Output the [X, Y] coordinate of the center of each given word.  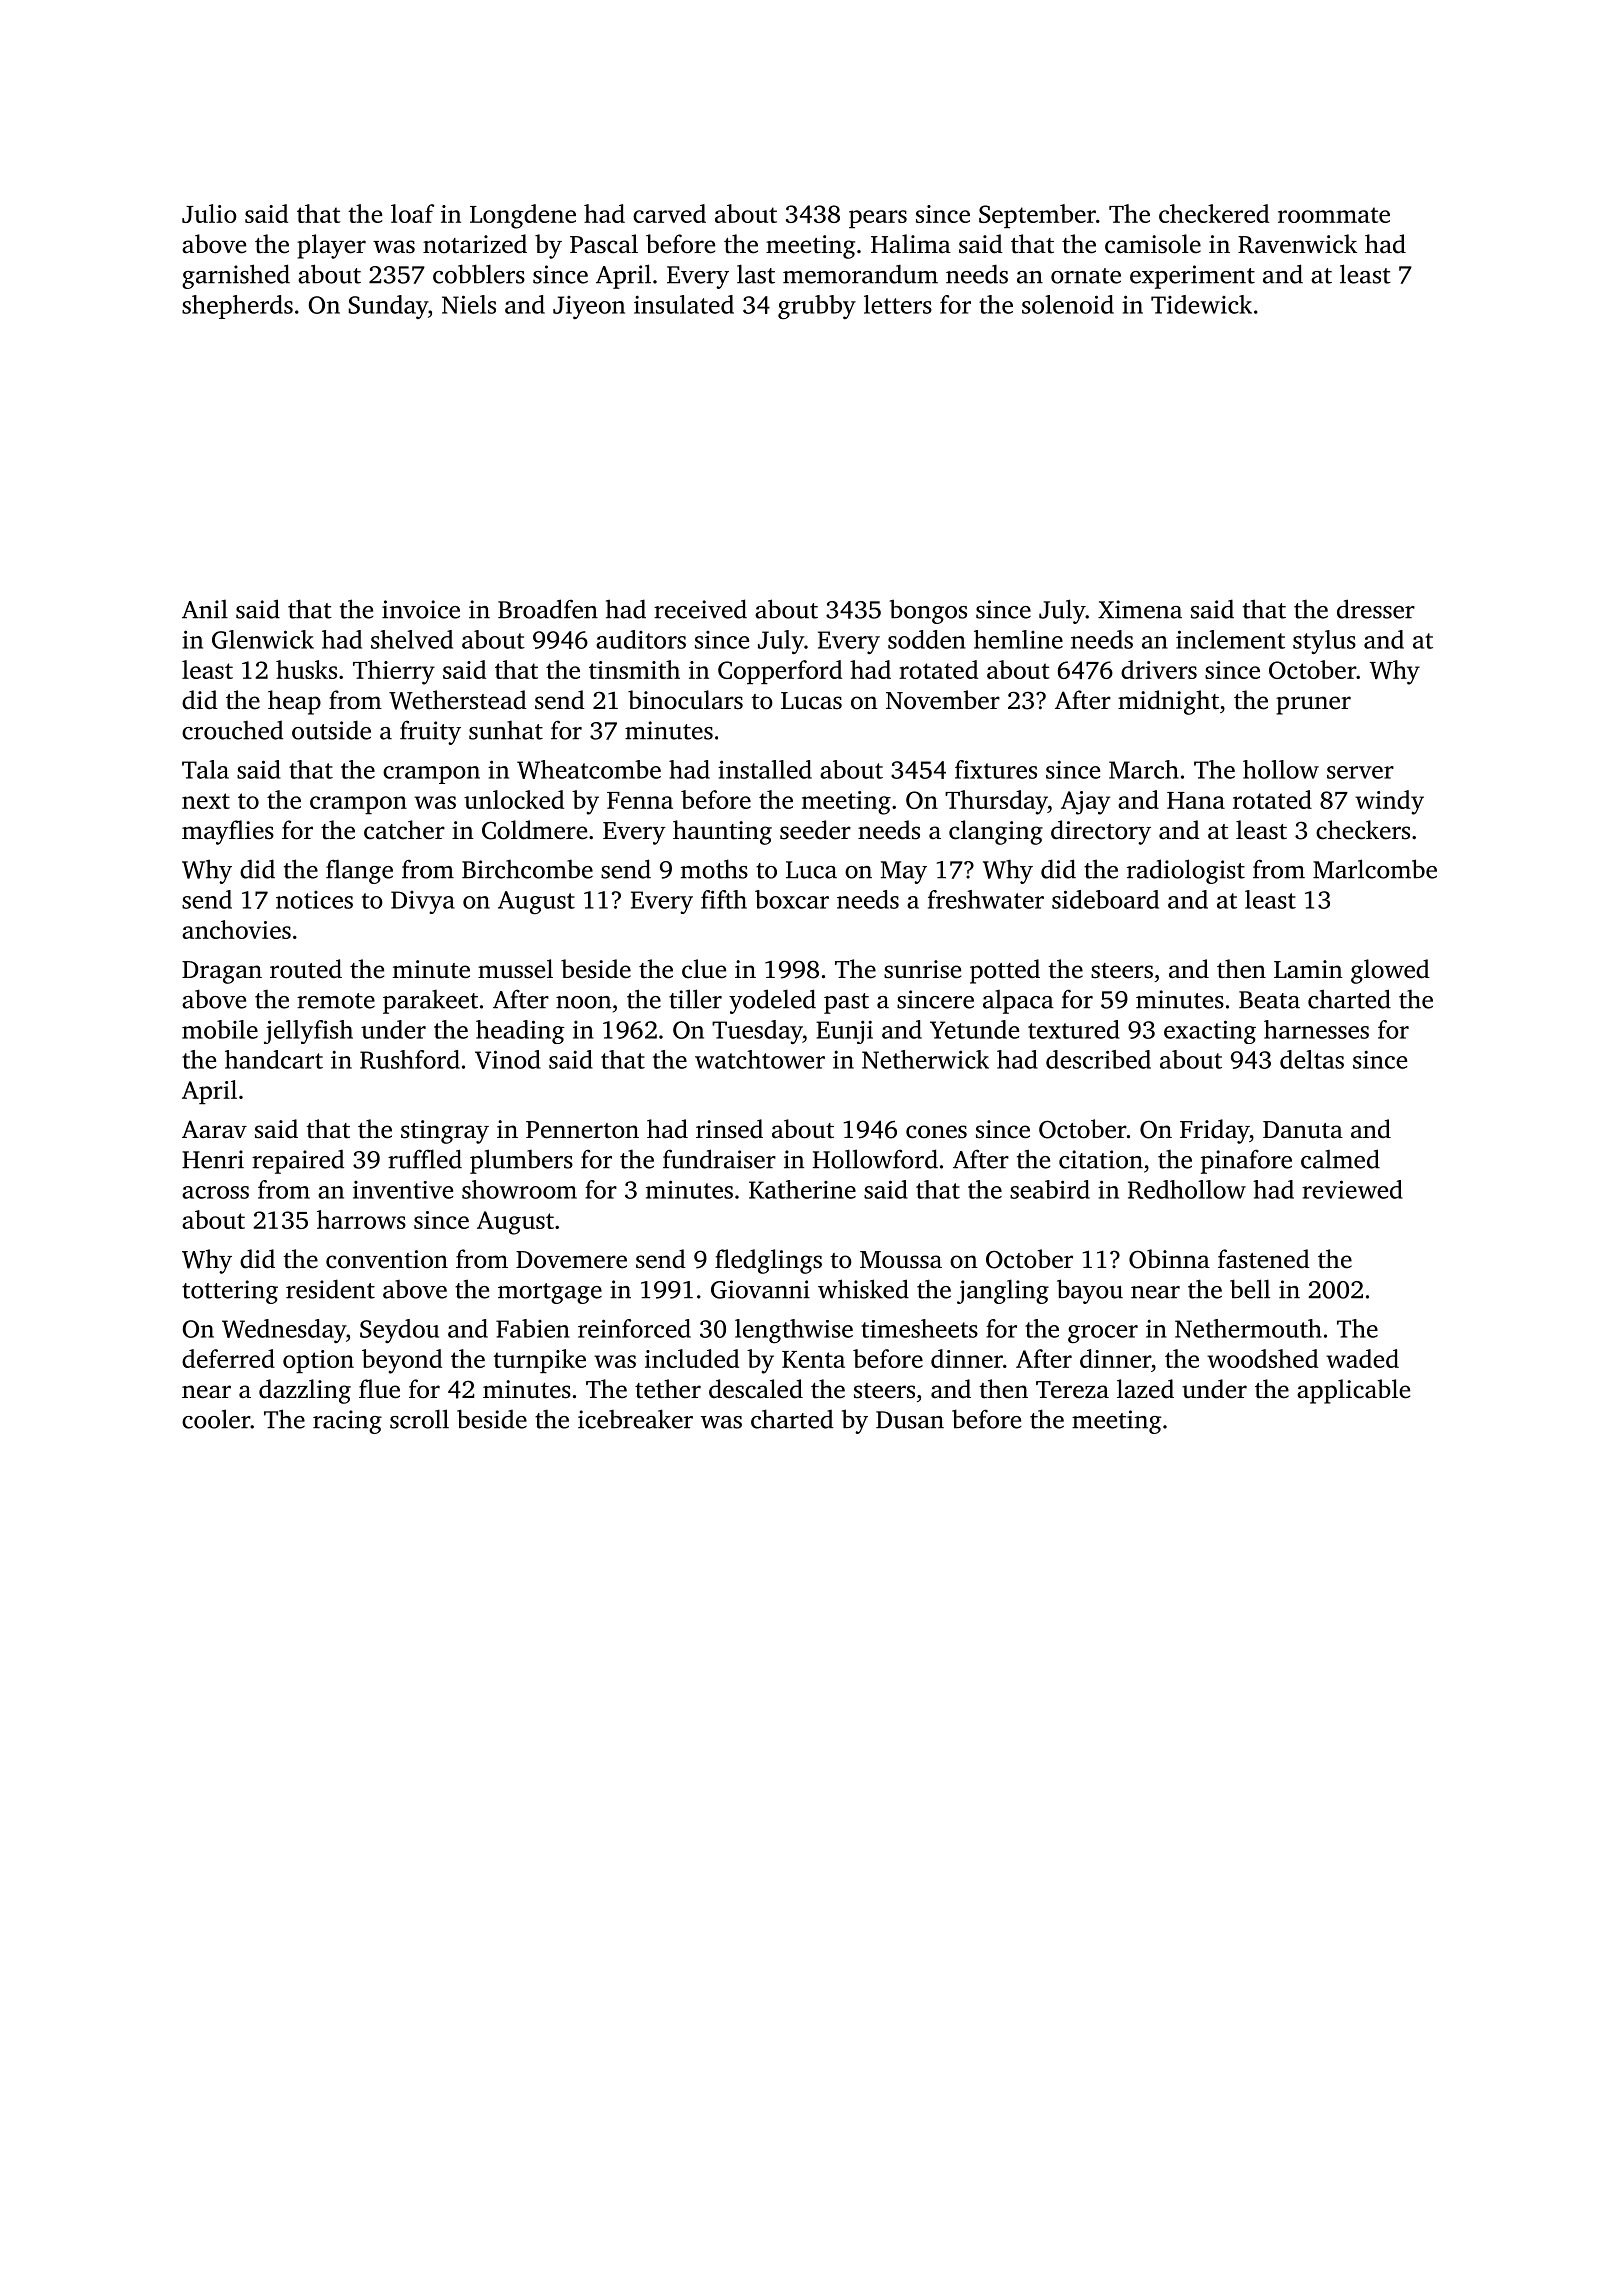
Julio [209, 213]
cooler [216, 1419]
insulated [684, 304]
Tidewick [1201, 304]
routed [306, 969]
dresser [1376, 609]
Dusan [910, 1420]
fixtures [996, 769]
